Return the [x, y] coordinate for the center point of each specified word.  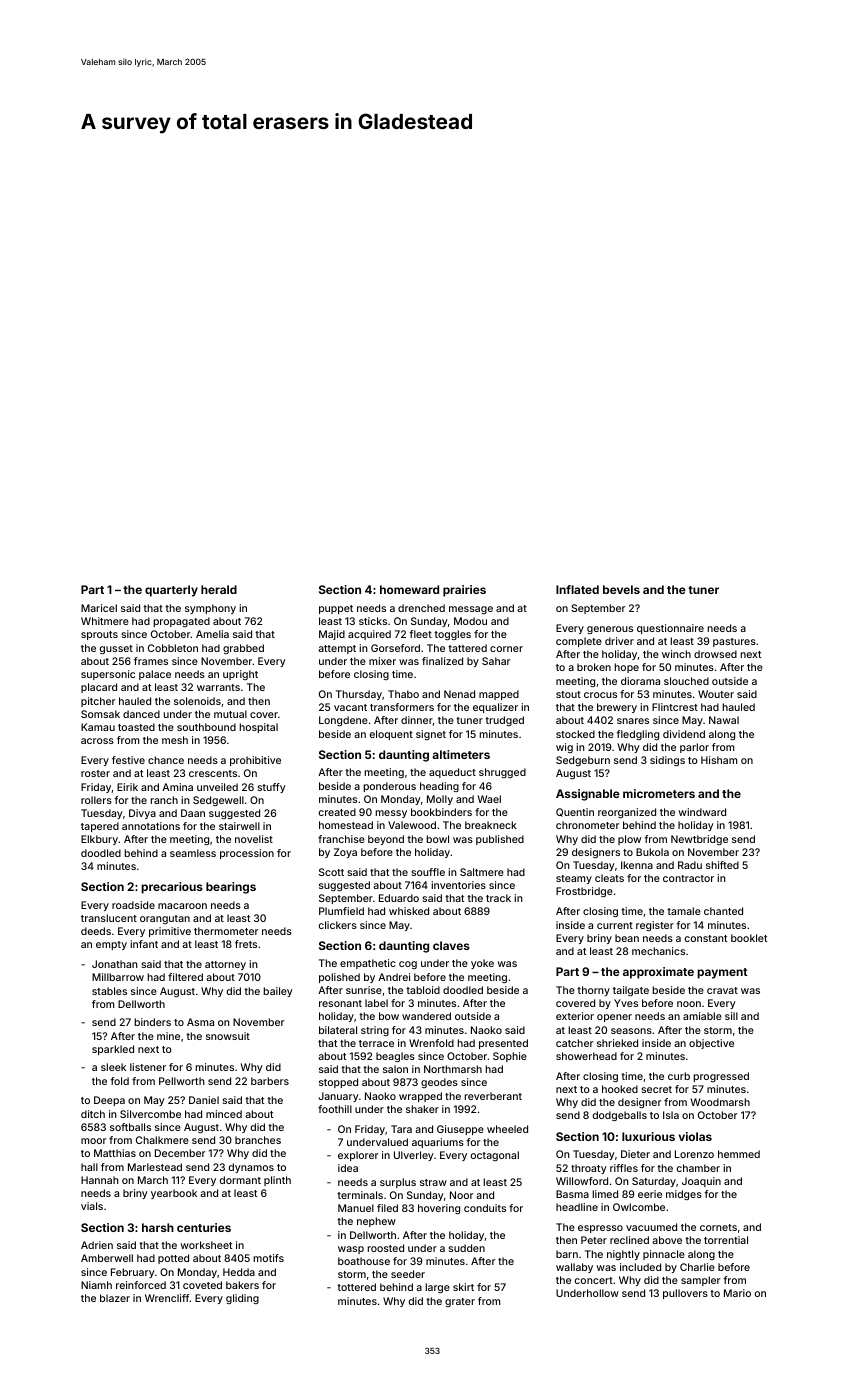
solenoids [197, 701]
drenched [421, 608]
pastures [734, 642]
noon [689, 1004]
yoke [482, 964]
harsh [158, 1227]
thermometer [226, 931]
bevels [621, 589]
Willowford [582, 1181]
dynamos [251, 1168]
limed [605, 1194]
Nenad [459, 694]
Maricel [99, 608]
